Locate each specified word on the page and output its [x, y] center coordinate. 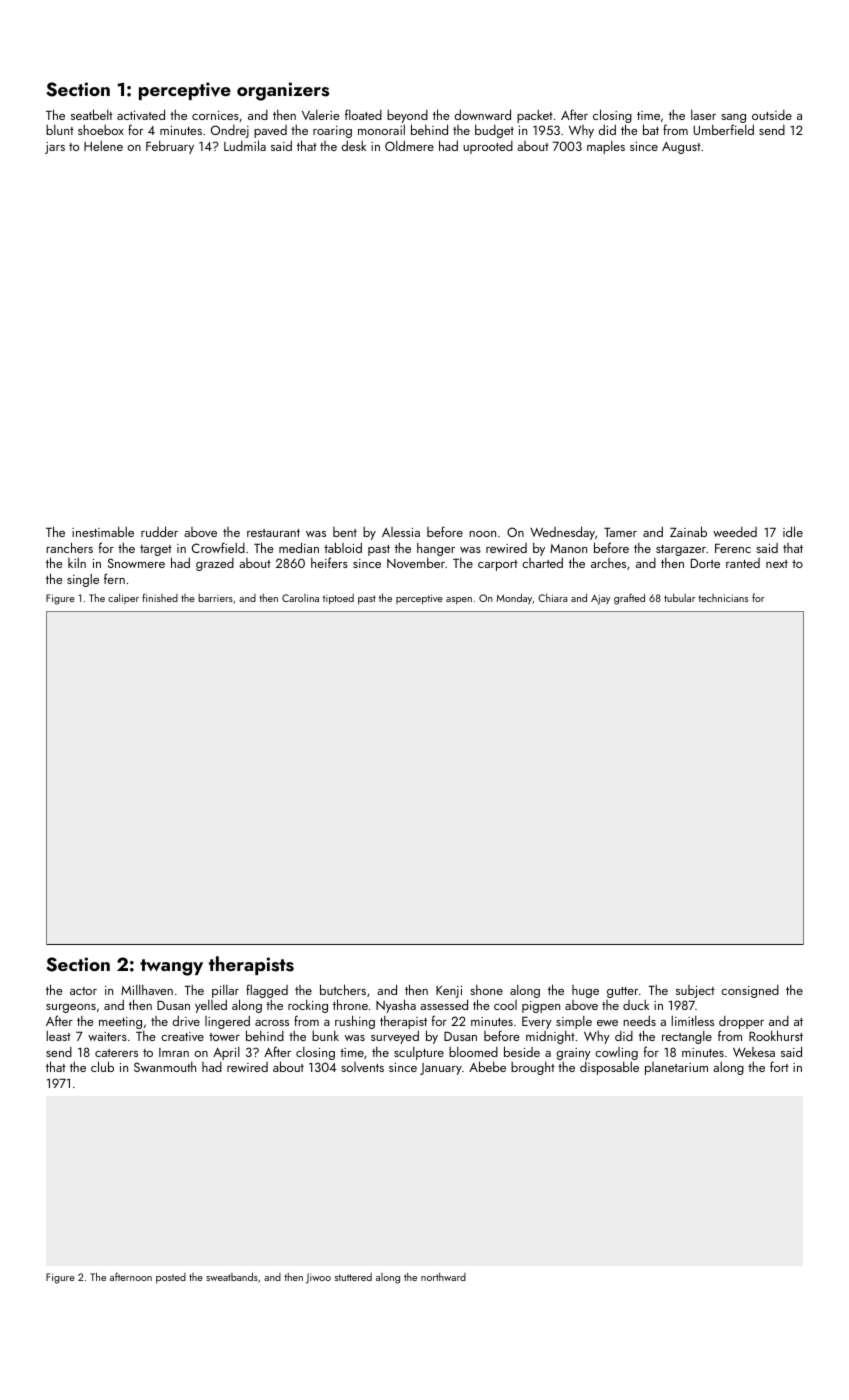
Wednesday [562, 533]
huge [585, 991]
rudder [159, 531]
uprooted [488, 147]
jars [55, 148]
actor [83, 991]
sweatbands [232, 1276]
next [777, 564]
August [681, 148]
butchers [343, 989]
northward [443, 1277]
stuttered [353, 1277]
